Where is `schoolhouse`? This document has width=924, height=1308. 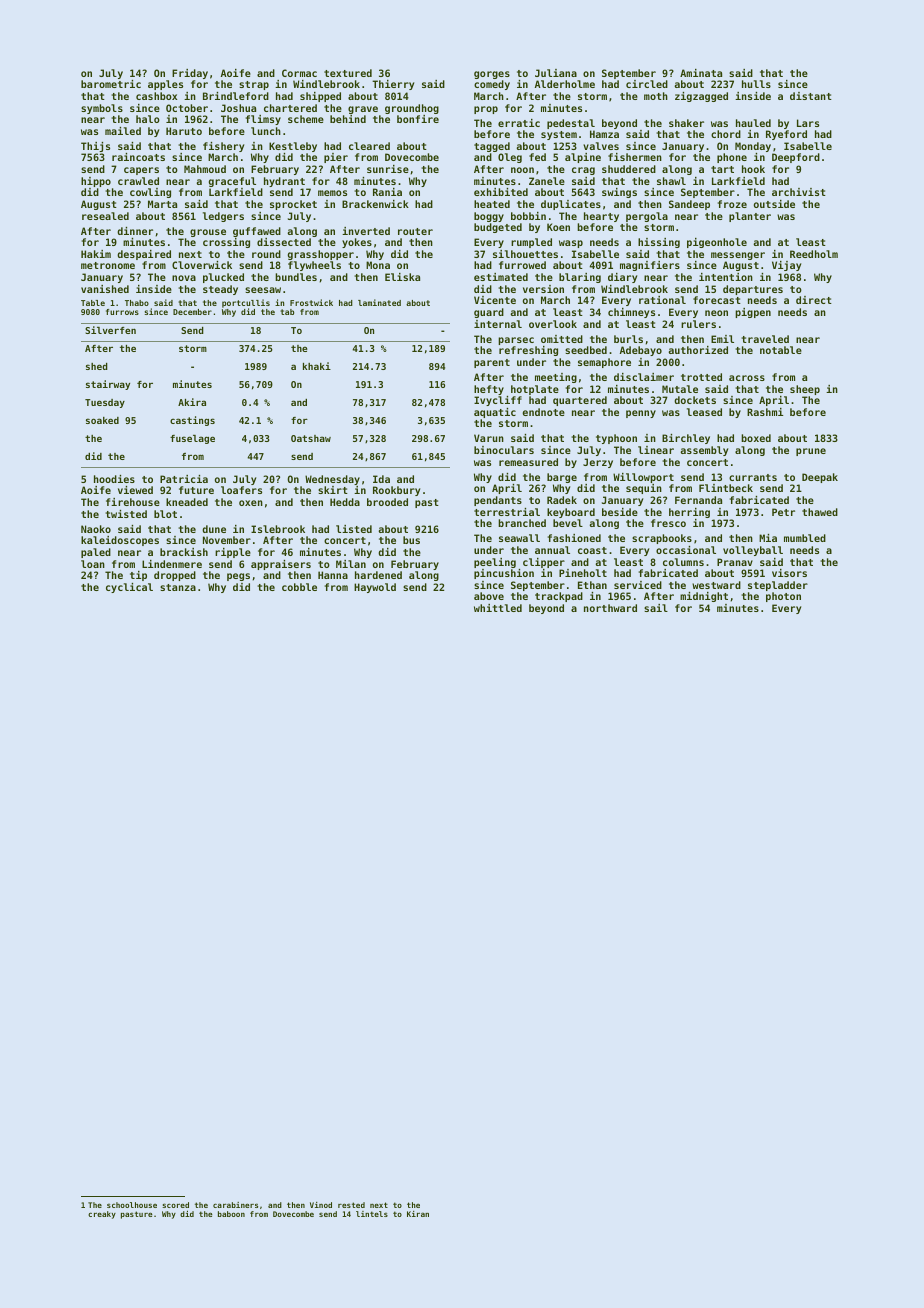
schoolhouse is located at coordinates (132, 1205).
